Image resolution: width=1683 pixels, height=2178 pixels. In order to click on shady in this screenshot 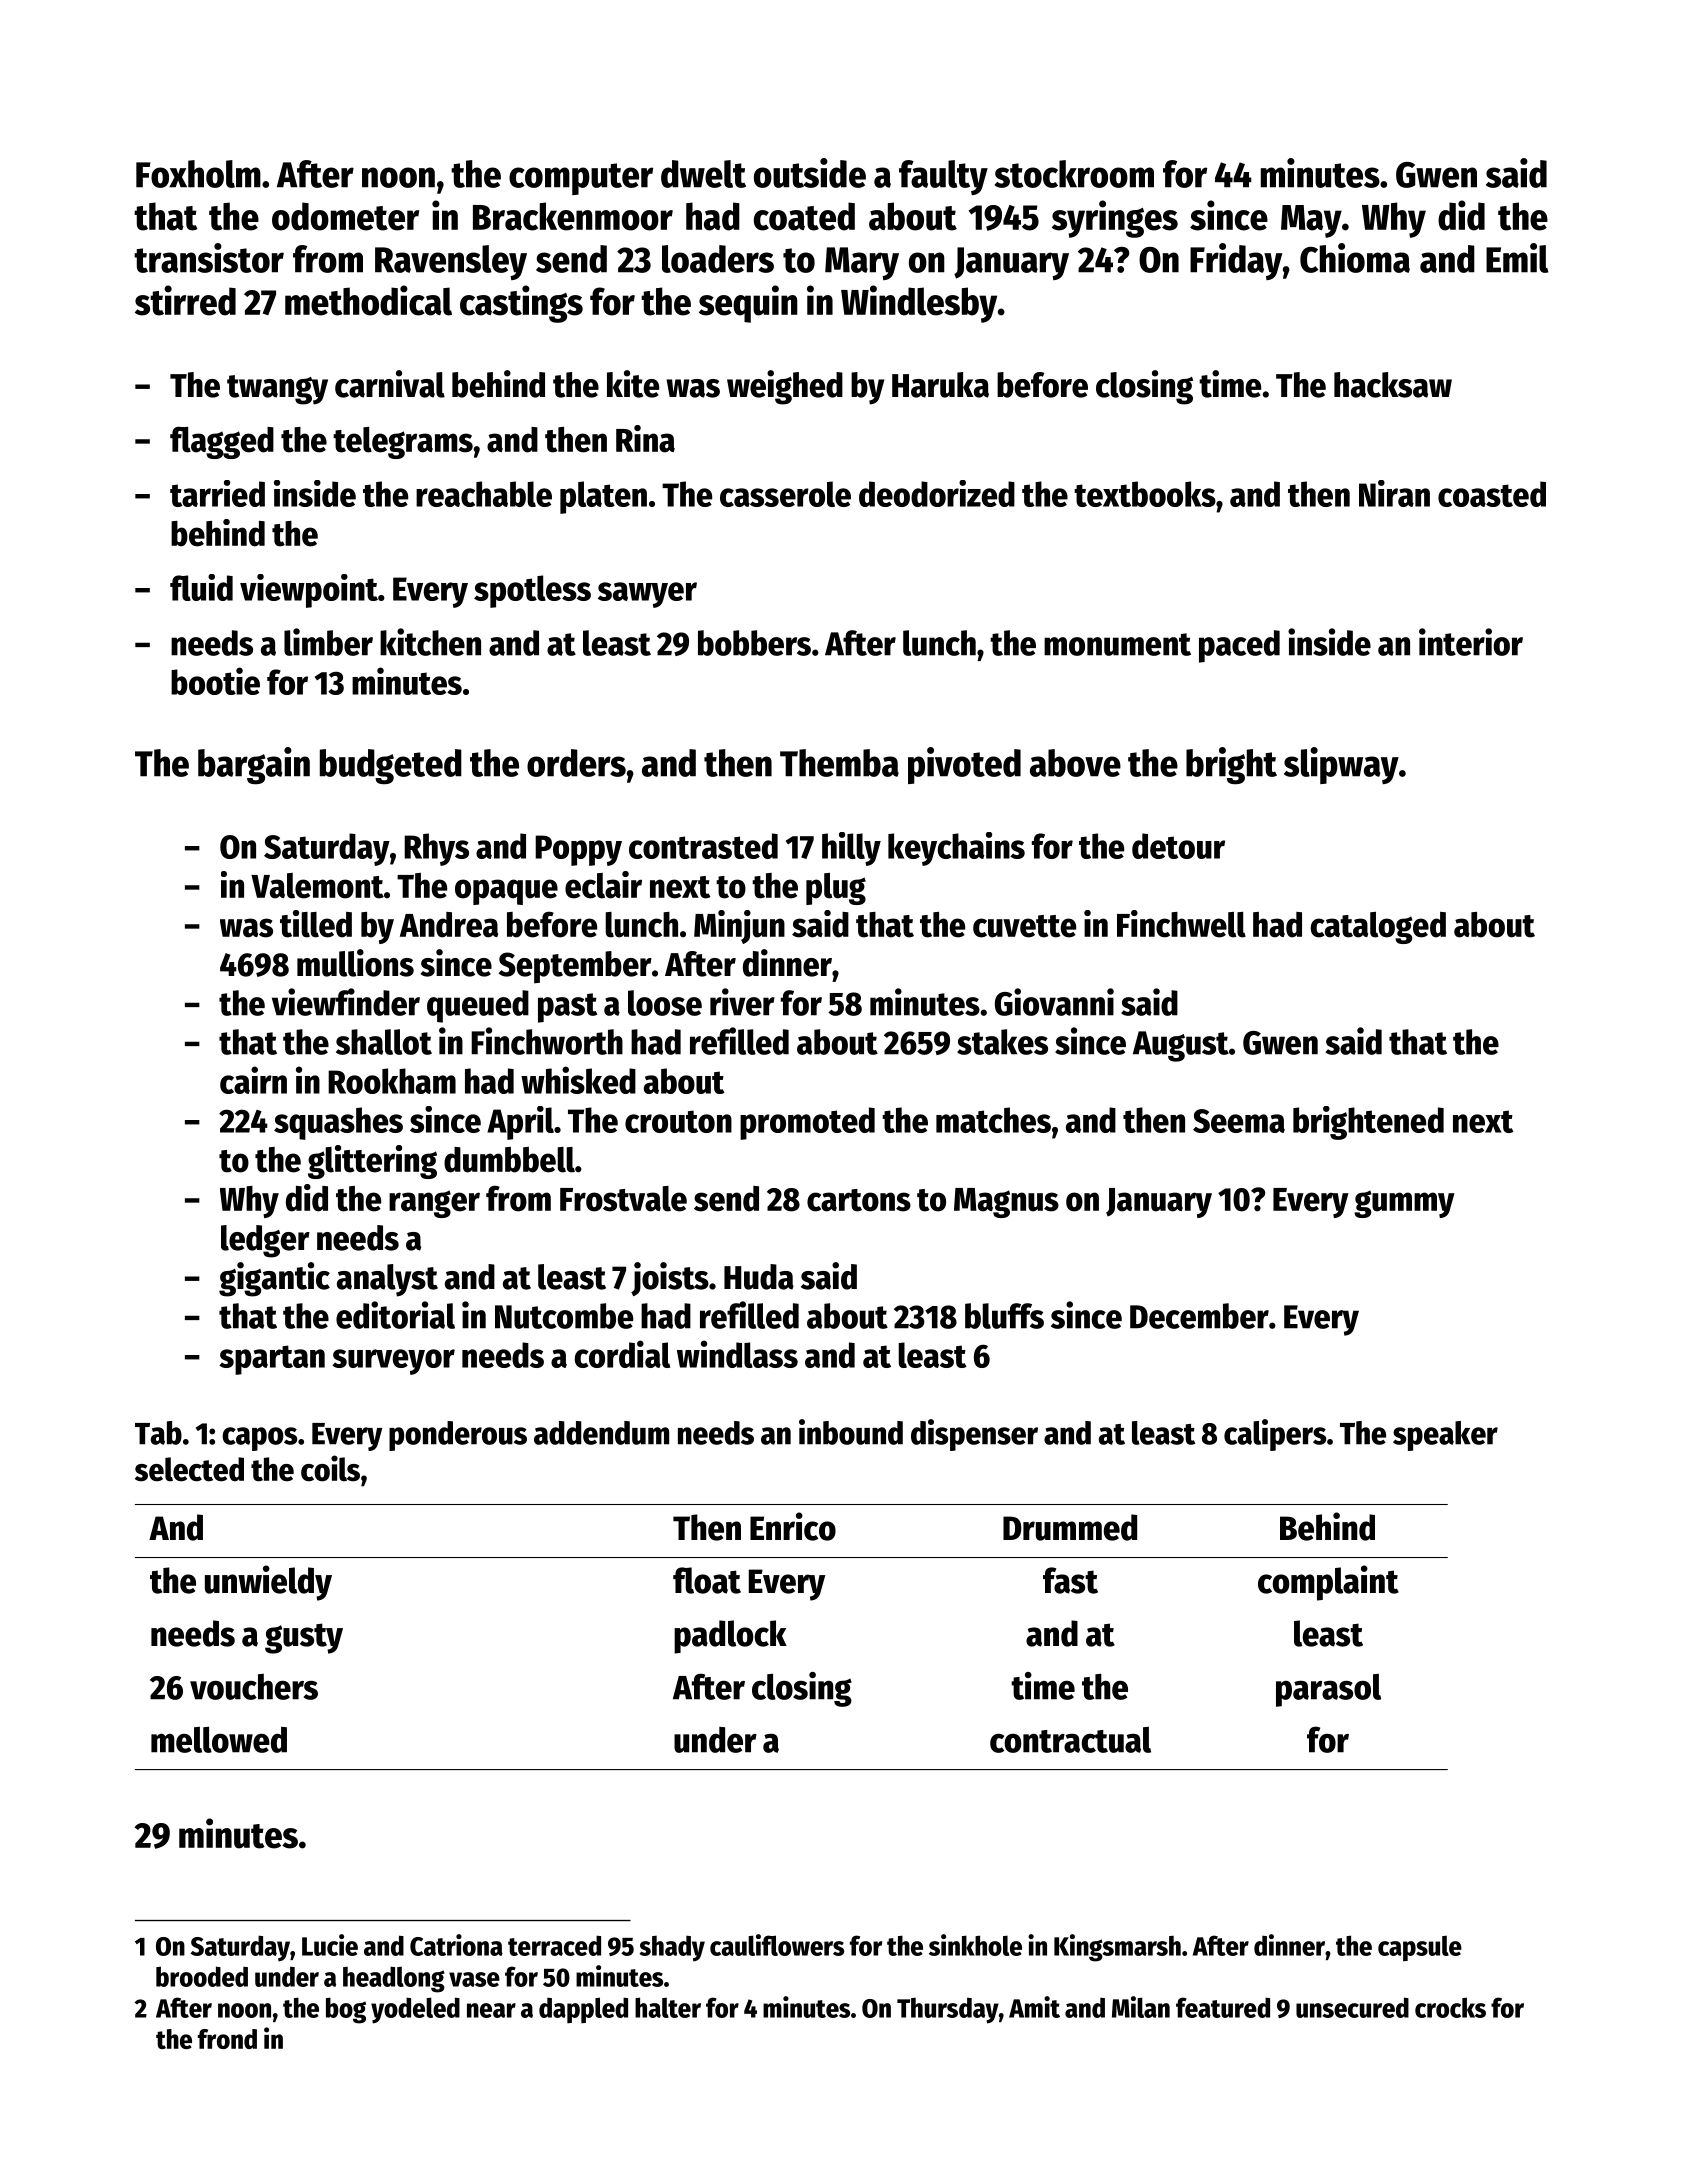, I will do `click(672, 1948)`.
